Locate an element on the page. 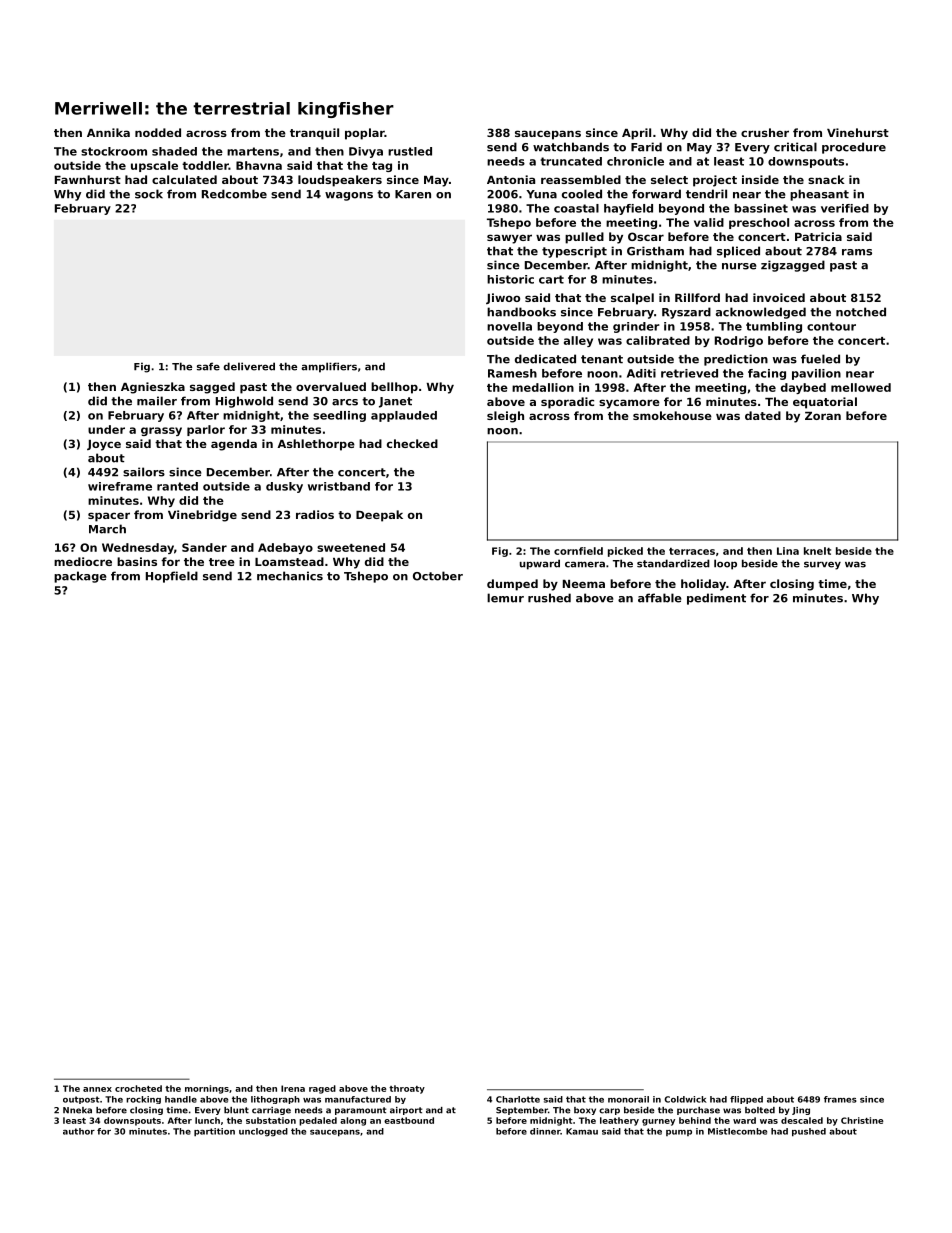 This image has height=1233, width=952. watchbands is located at coordinates (571, 147).
